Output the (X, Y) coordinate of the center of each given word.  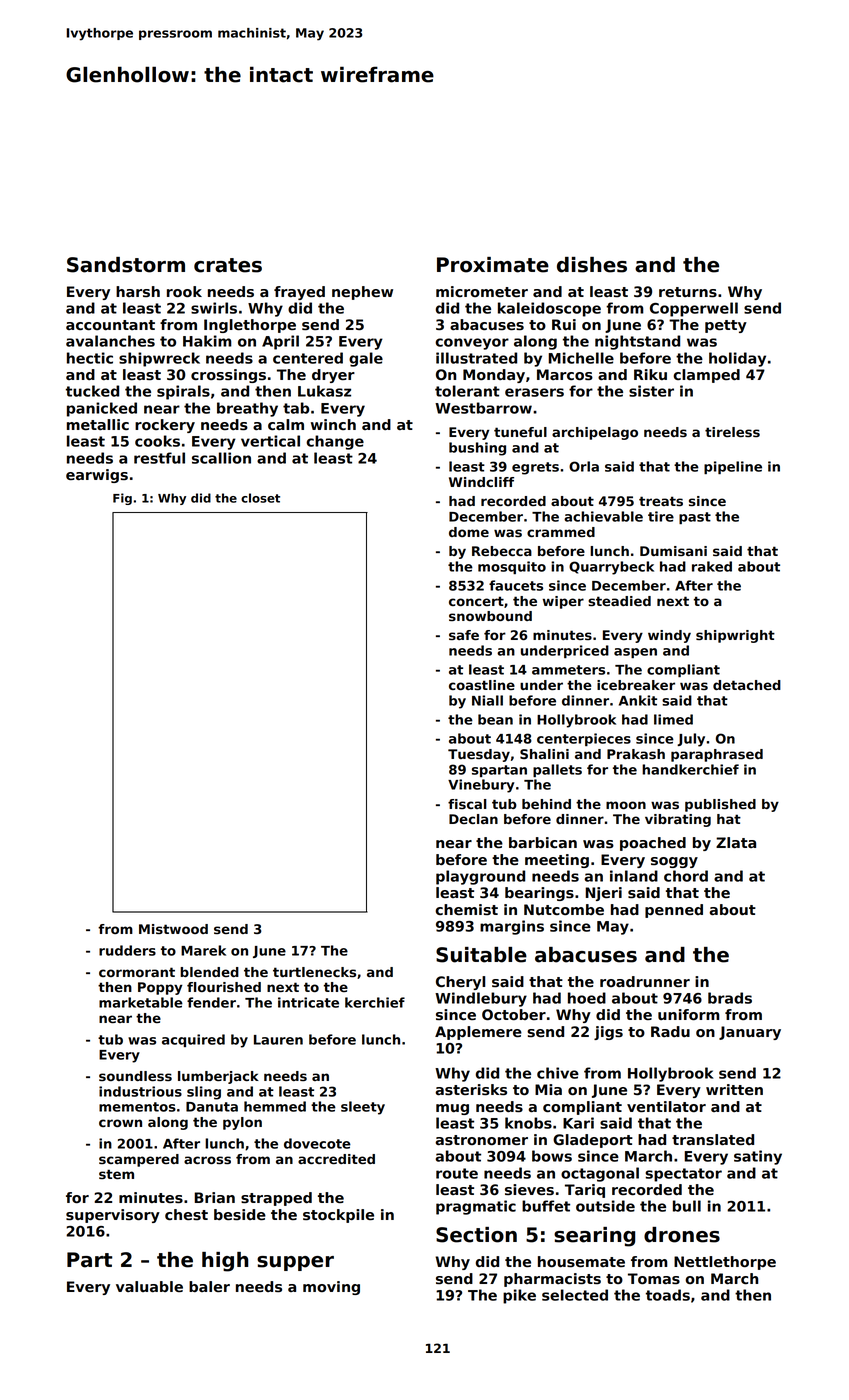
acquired (193, 1040)
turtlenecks (314, 972)
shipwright (735, 636)
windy (669, 636)
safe (464, 635)
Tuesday (479, 755)
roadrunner (645, 982)
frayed (299, 293)
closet (260, 498)
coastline (482, 685)
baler (209, 1286)
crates (228, 265)
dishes (592, 265)
